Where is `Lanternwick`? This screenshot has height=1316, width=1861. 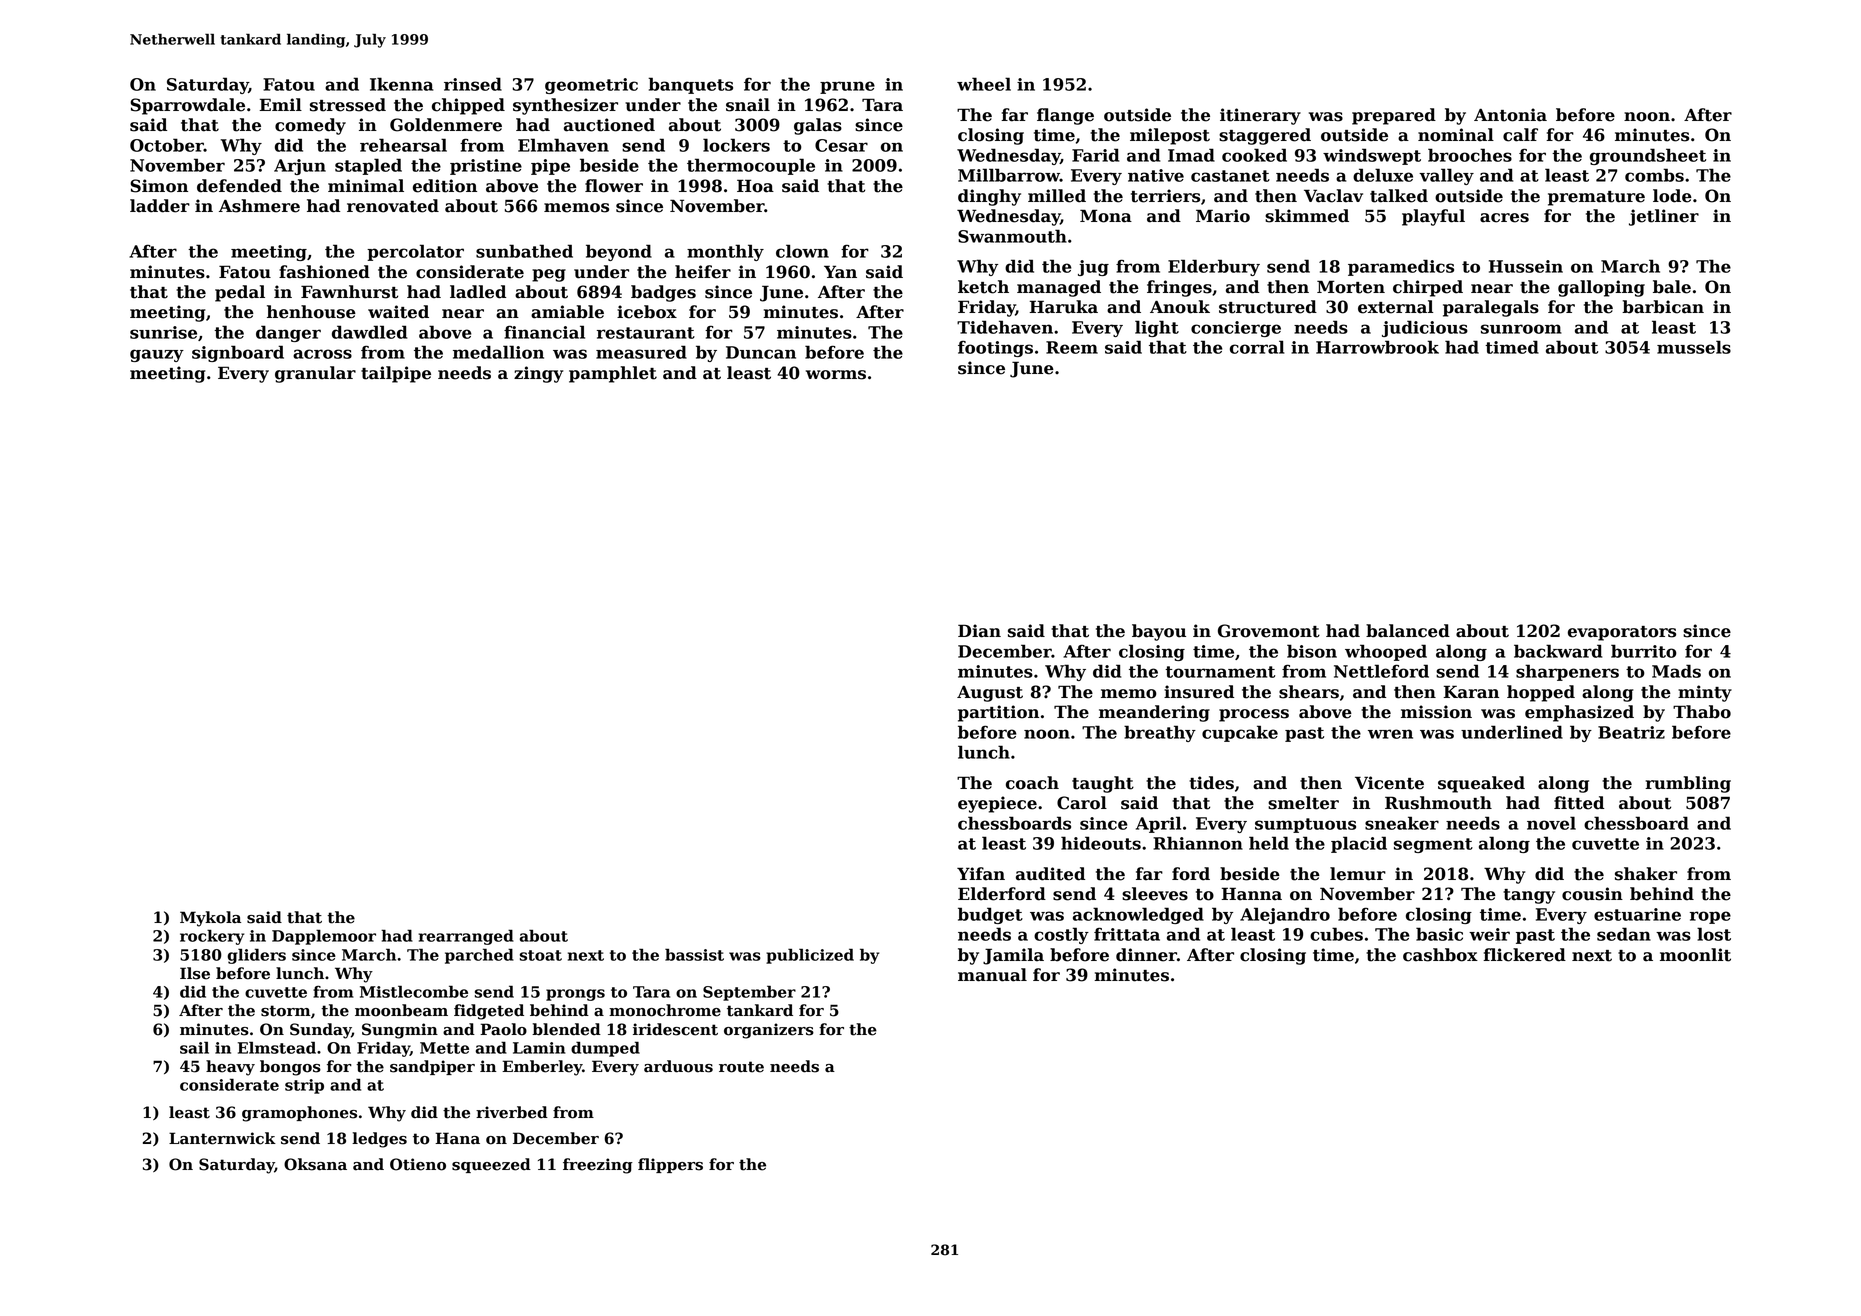 Lanternwick is located at coordinates (222, 1138).
